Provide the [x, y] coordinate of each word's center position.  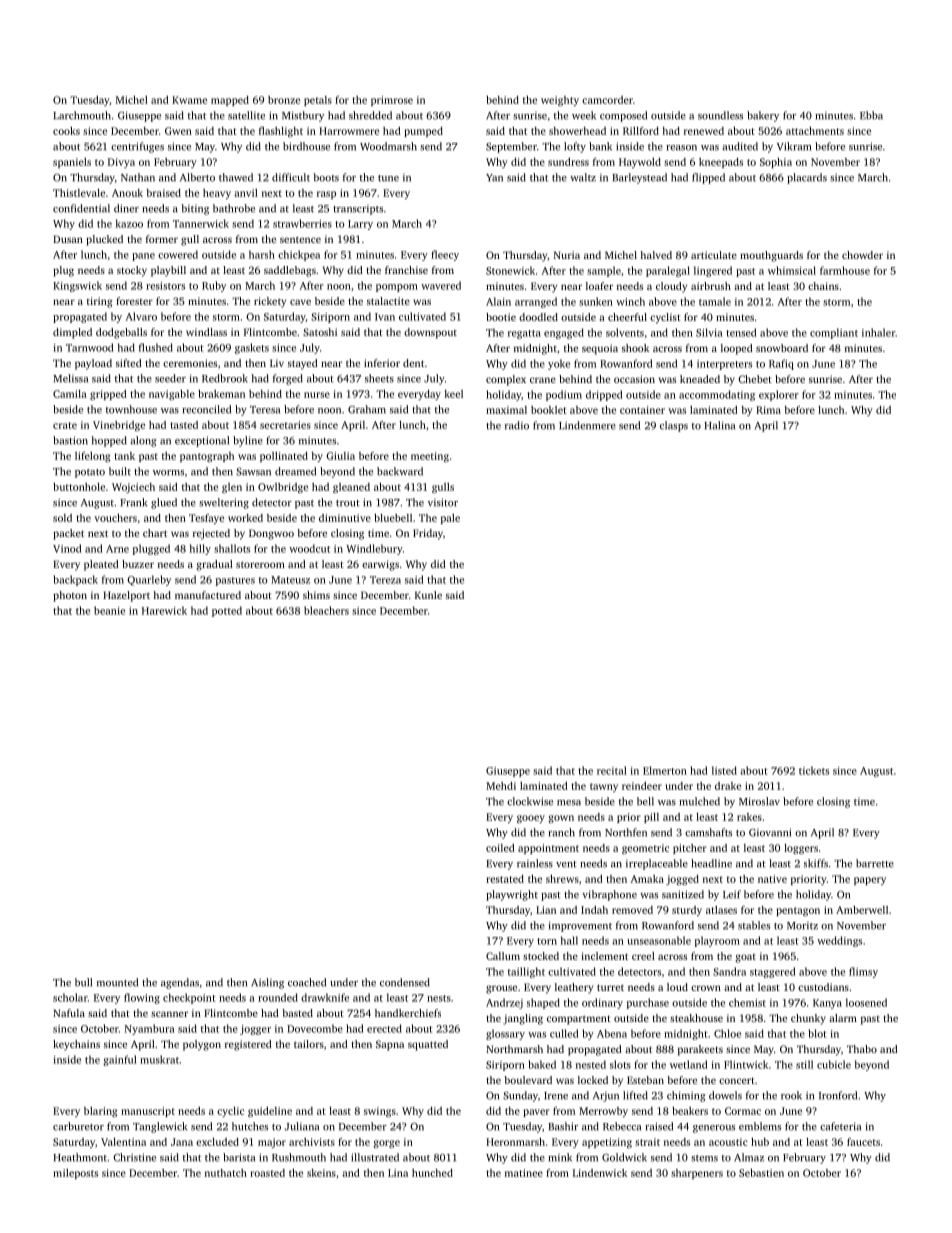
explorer [779, 395]
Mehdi [501, 786]
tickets [814, 770]
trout [348, 503]
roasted [267, 1173]
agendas [180, 983]
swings [380, 1112]
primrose [392, 101]
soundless [720, 115]
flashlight [281, 132]
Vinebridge [119, 426]
